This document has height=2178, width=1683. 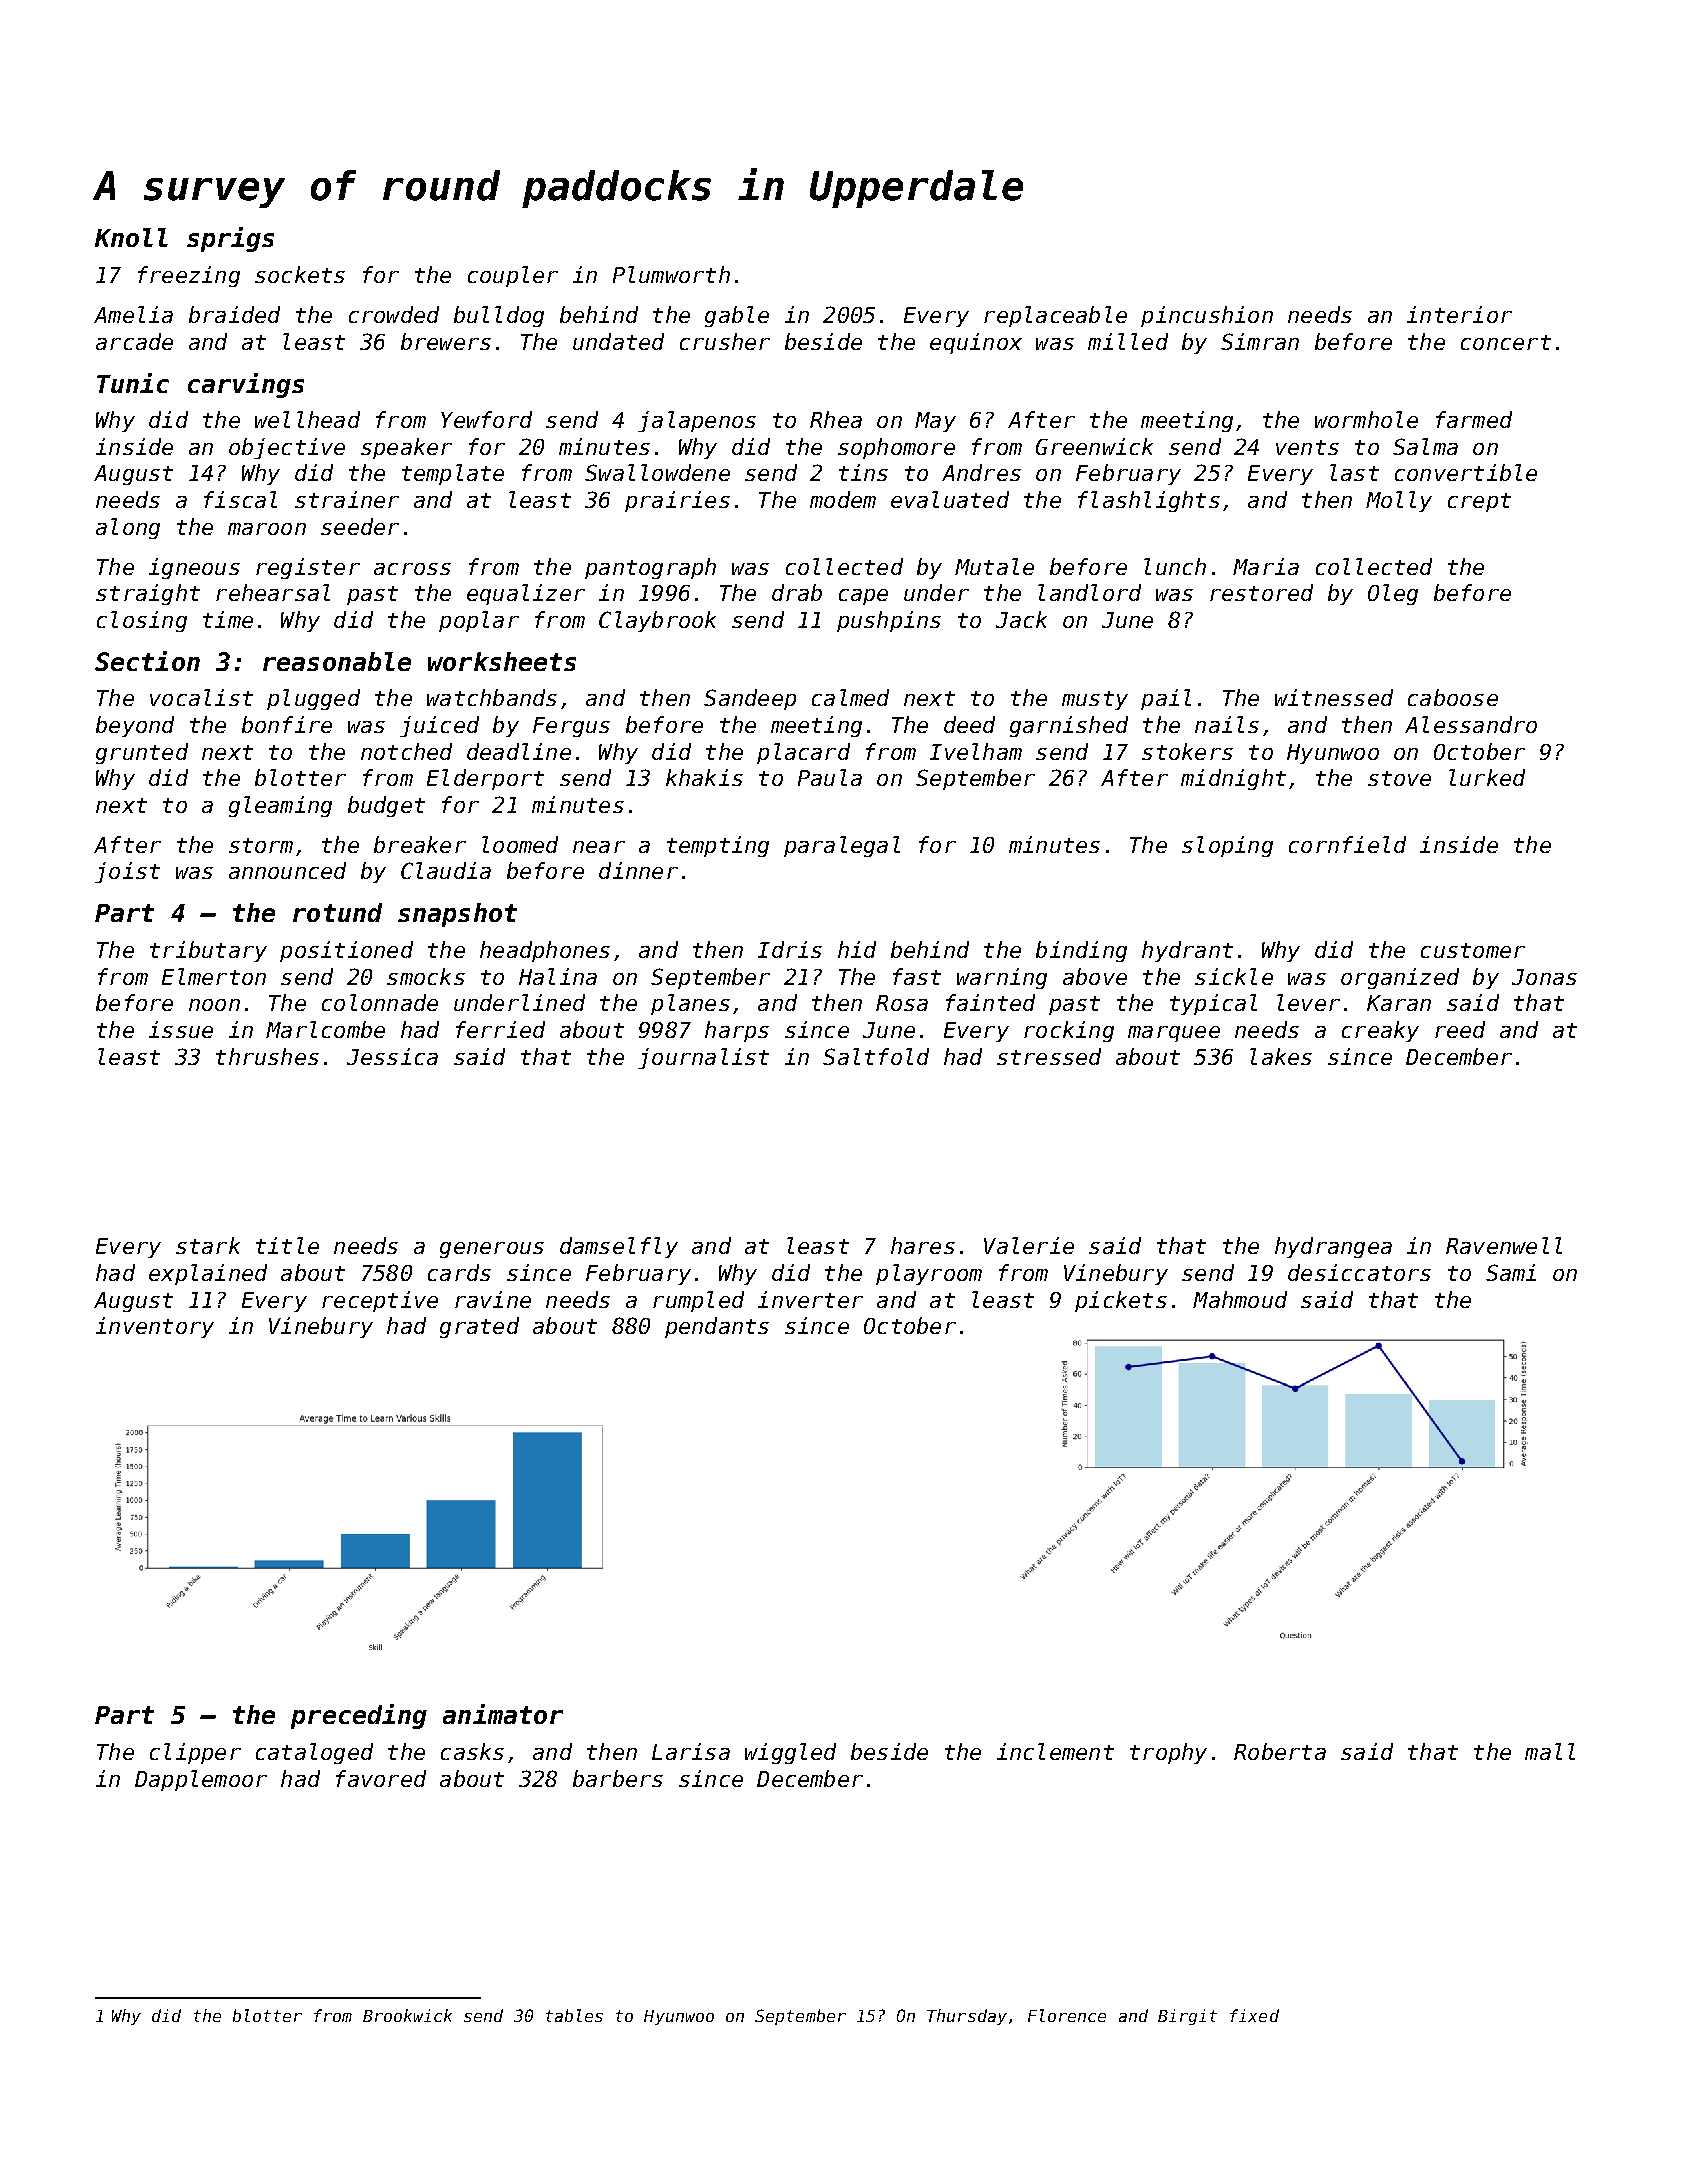 What do you see at coordinates (155, 1327) in the document?
I see `inventory` at bounding box center [155, 1327].
